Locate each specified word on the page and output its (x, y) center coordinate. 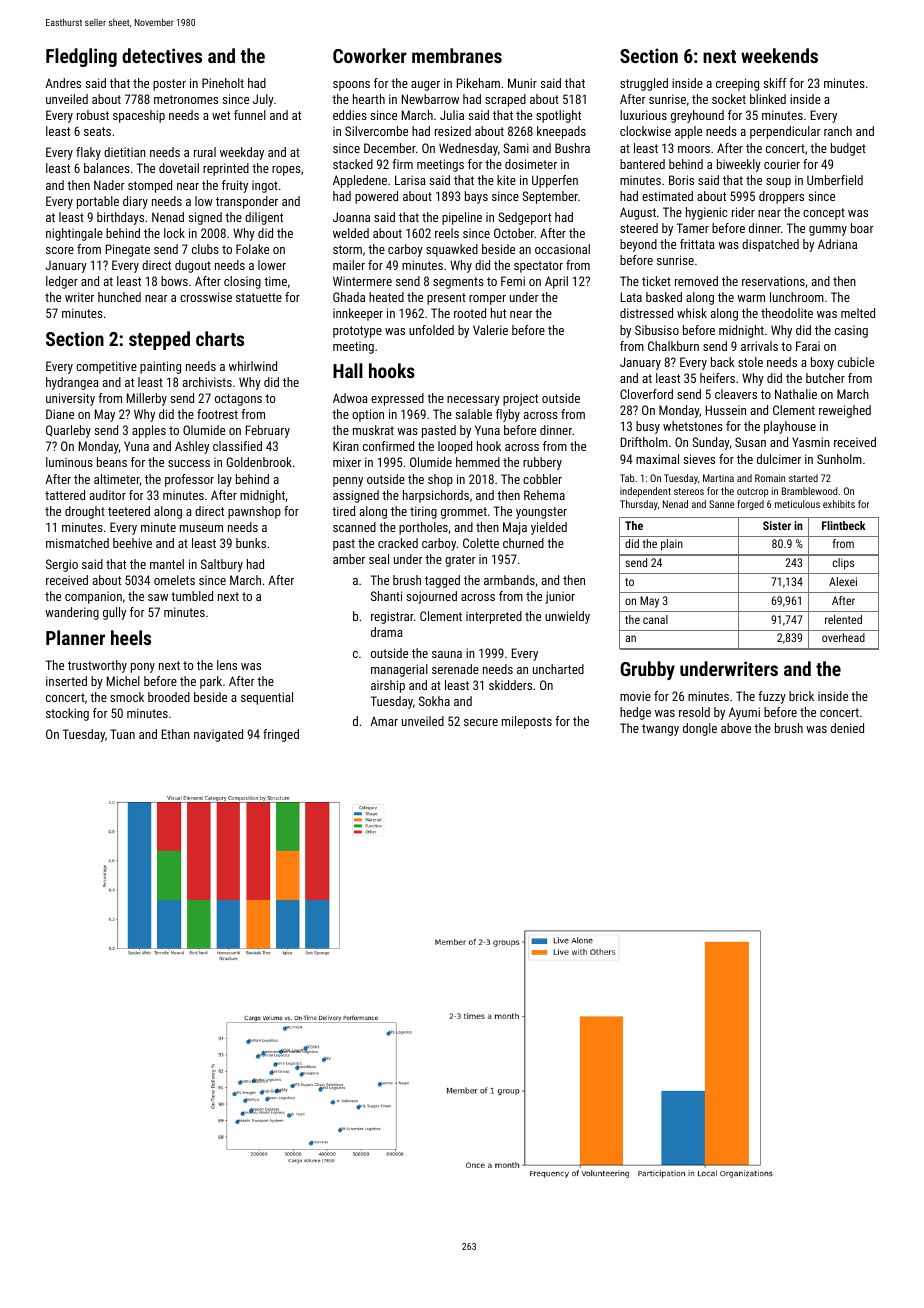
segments (458, 283)
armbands (509, 580)
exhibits (839, 504)
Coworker (370, 55)
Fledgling (81, 57)
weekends (779, 55)
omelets (174, 580)
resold (694, 712)
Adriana (837, 244)
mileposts (527, 722)
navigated (218, 735)
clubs (205, 249)
